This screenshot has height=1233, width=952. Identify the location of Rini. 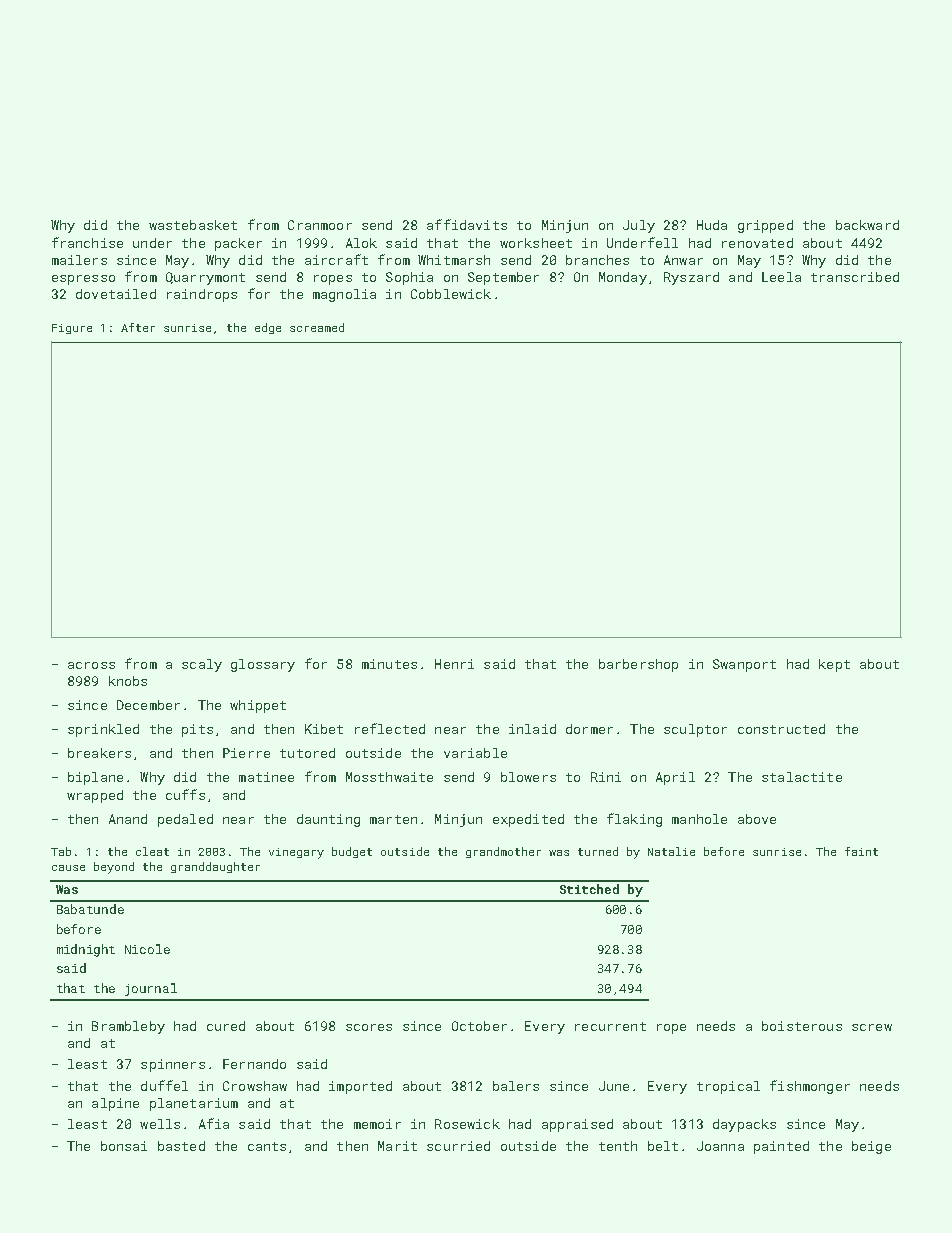
(606, 777).
